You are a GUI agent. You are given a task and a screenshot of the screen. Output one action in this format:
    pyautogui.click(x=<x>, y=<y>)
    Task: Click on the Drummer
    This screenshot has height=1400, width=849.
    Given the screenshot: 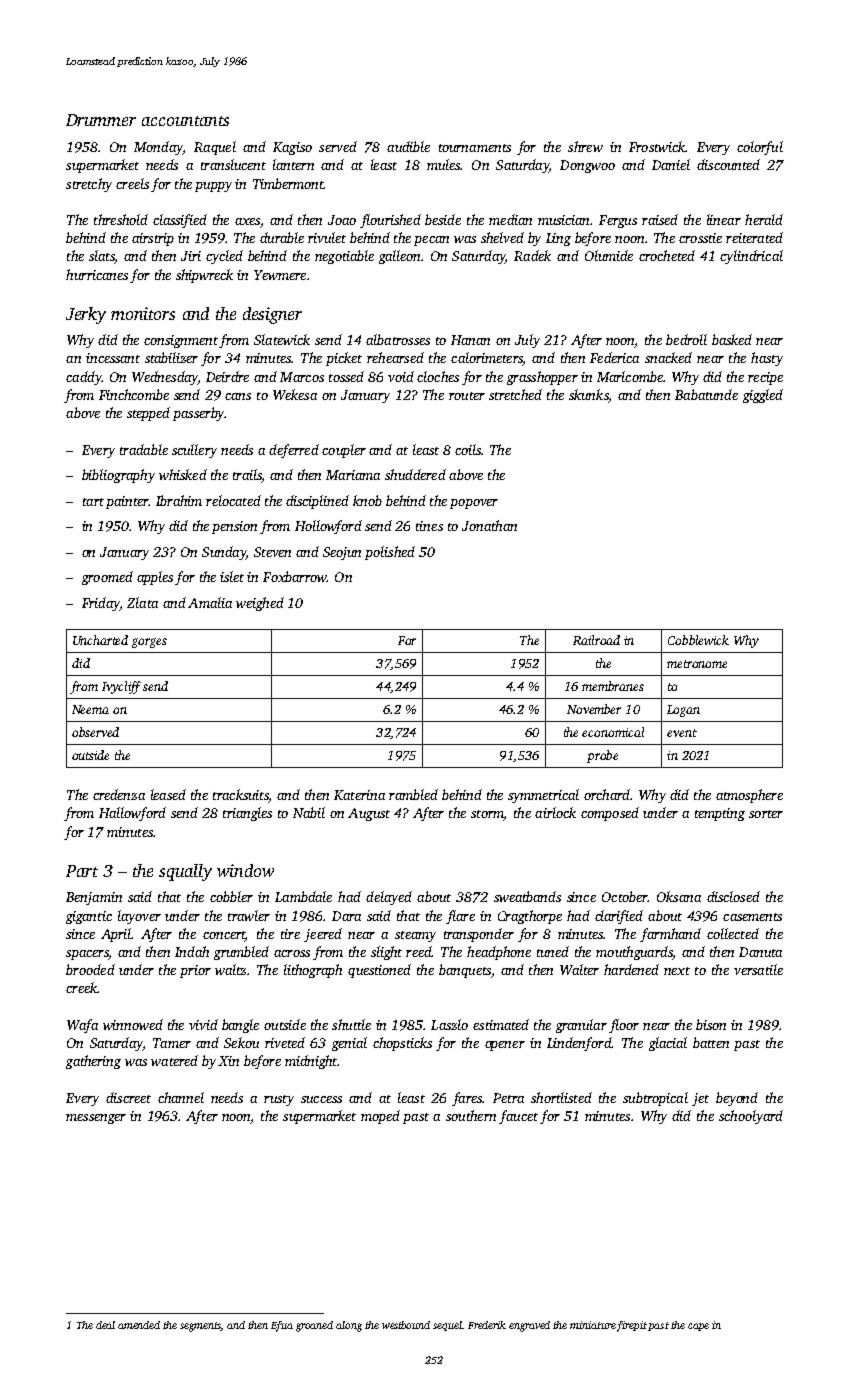 What is the action you would take?
    pyautogui.click(x=101, y=120)
